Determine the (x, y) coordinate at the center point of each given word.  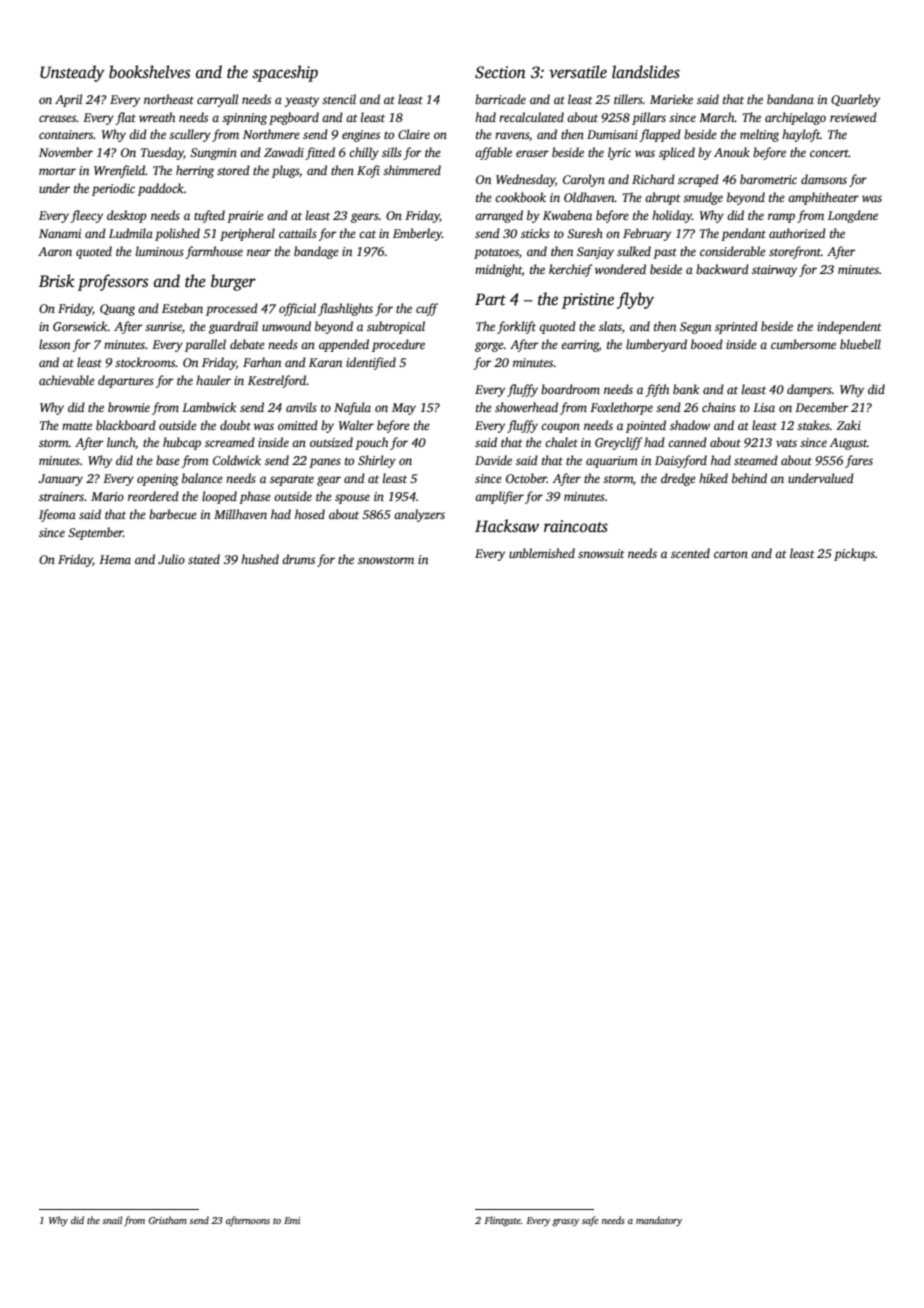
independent (849, 327)
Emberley (417, 234)
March (717, 117)
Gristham (168, 1220)
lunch (121, 443)
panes (325, 463)
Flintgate (502, 1221)
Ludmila (131, 233)
